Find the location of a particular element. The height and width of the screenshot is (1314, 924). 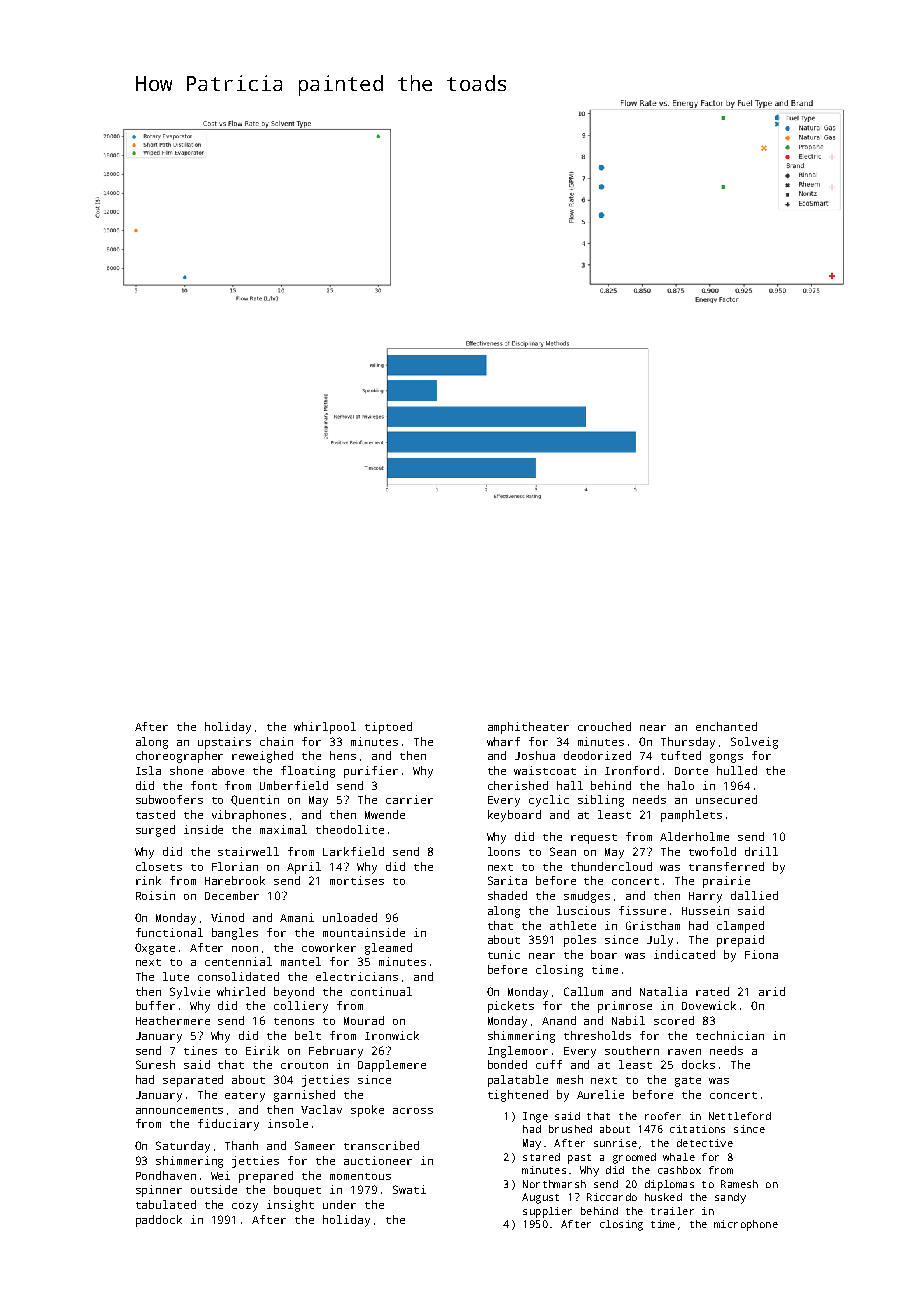

Inge is located at coordinates (535, 1117).
